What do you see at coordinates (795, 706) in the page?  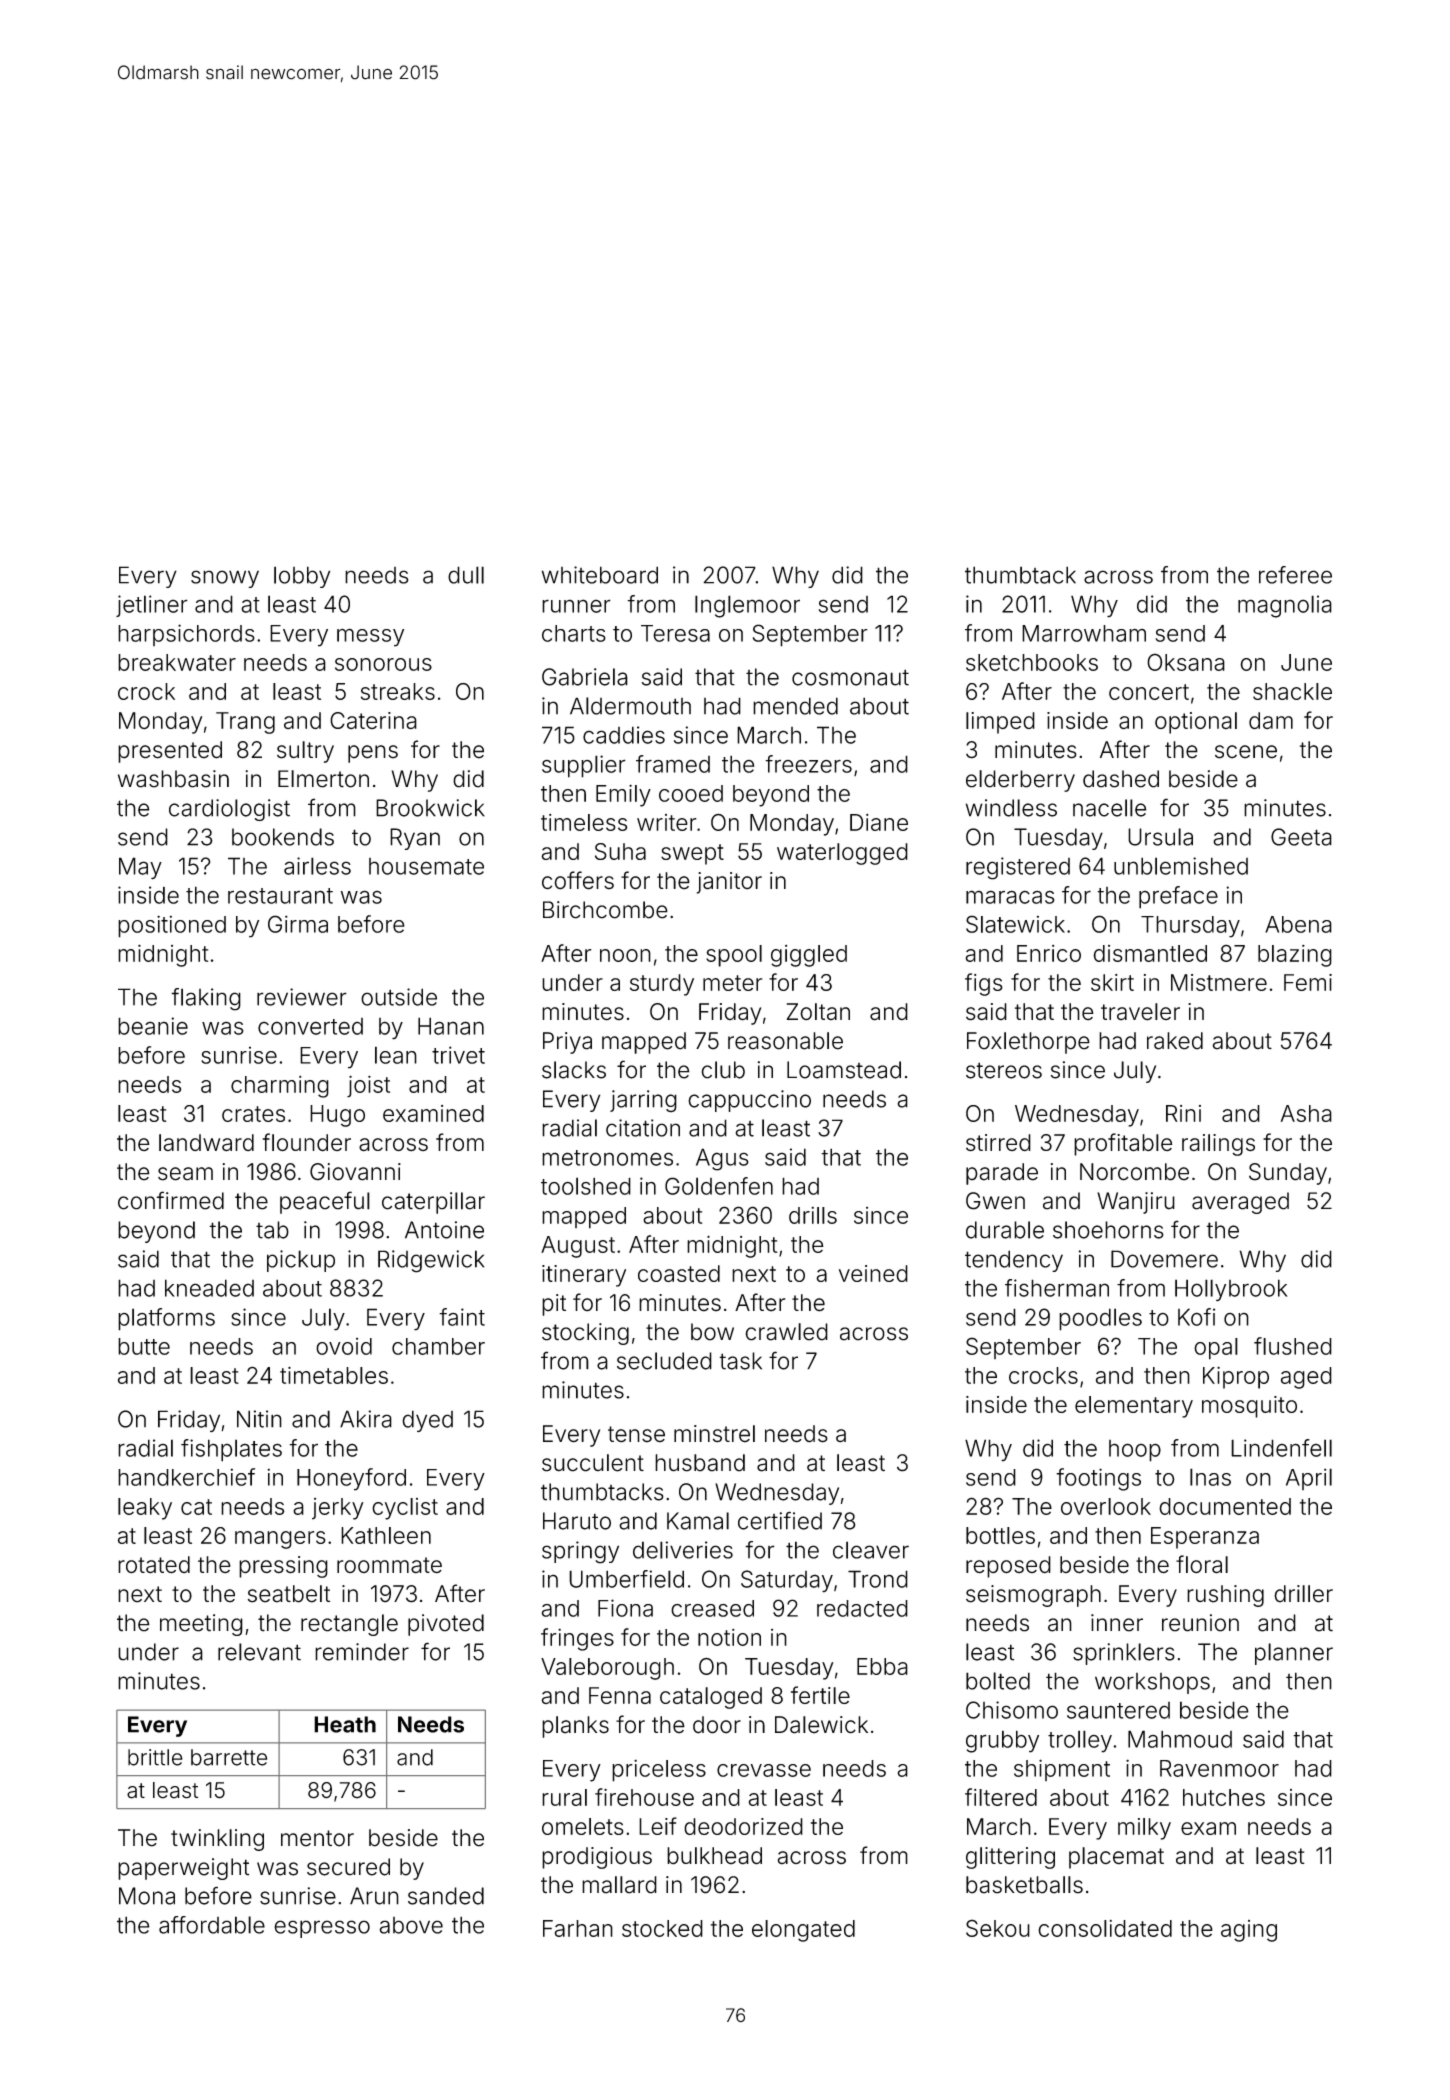 I see `mended` at bounding box center [795, 706].
